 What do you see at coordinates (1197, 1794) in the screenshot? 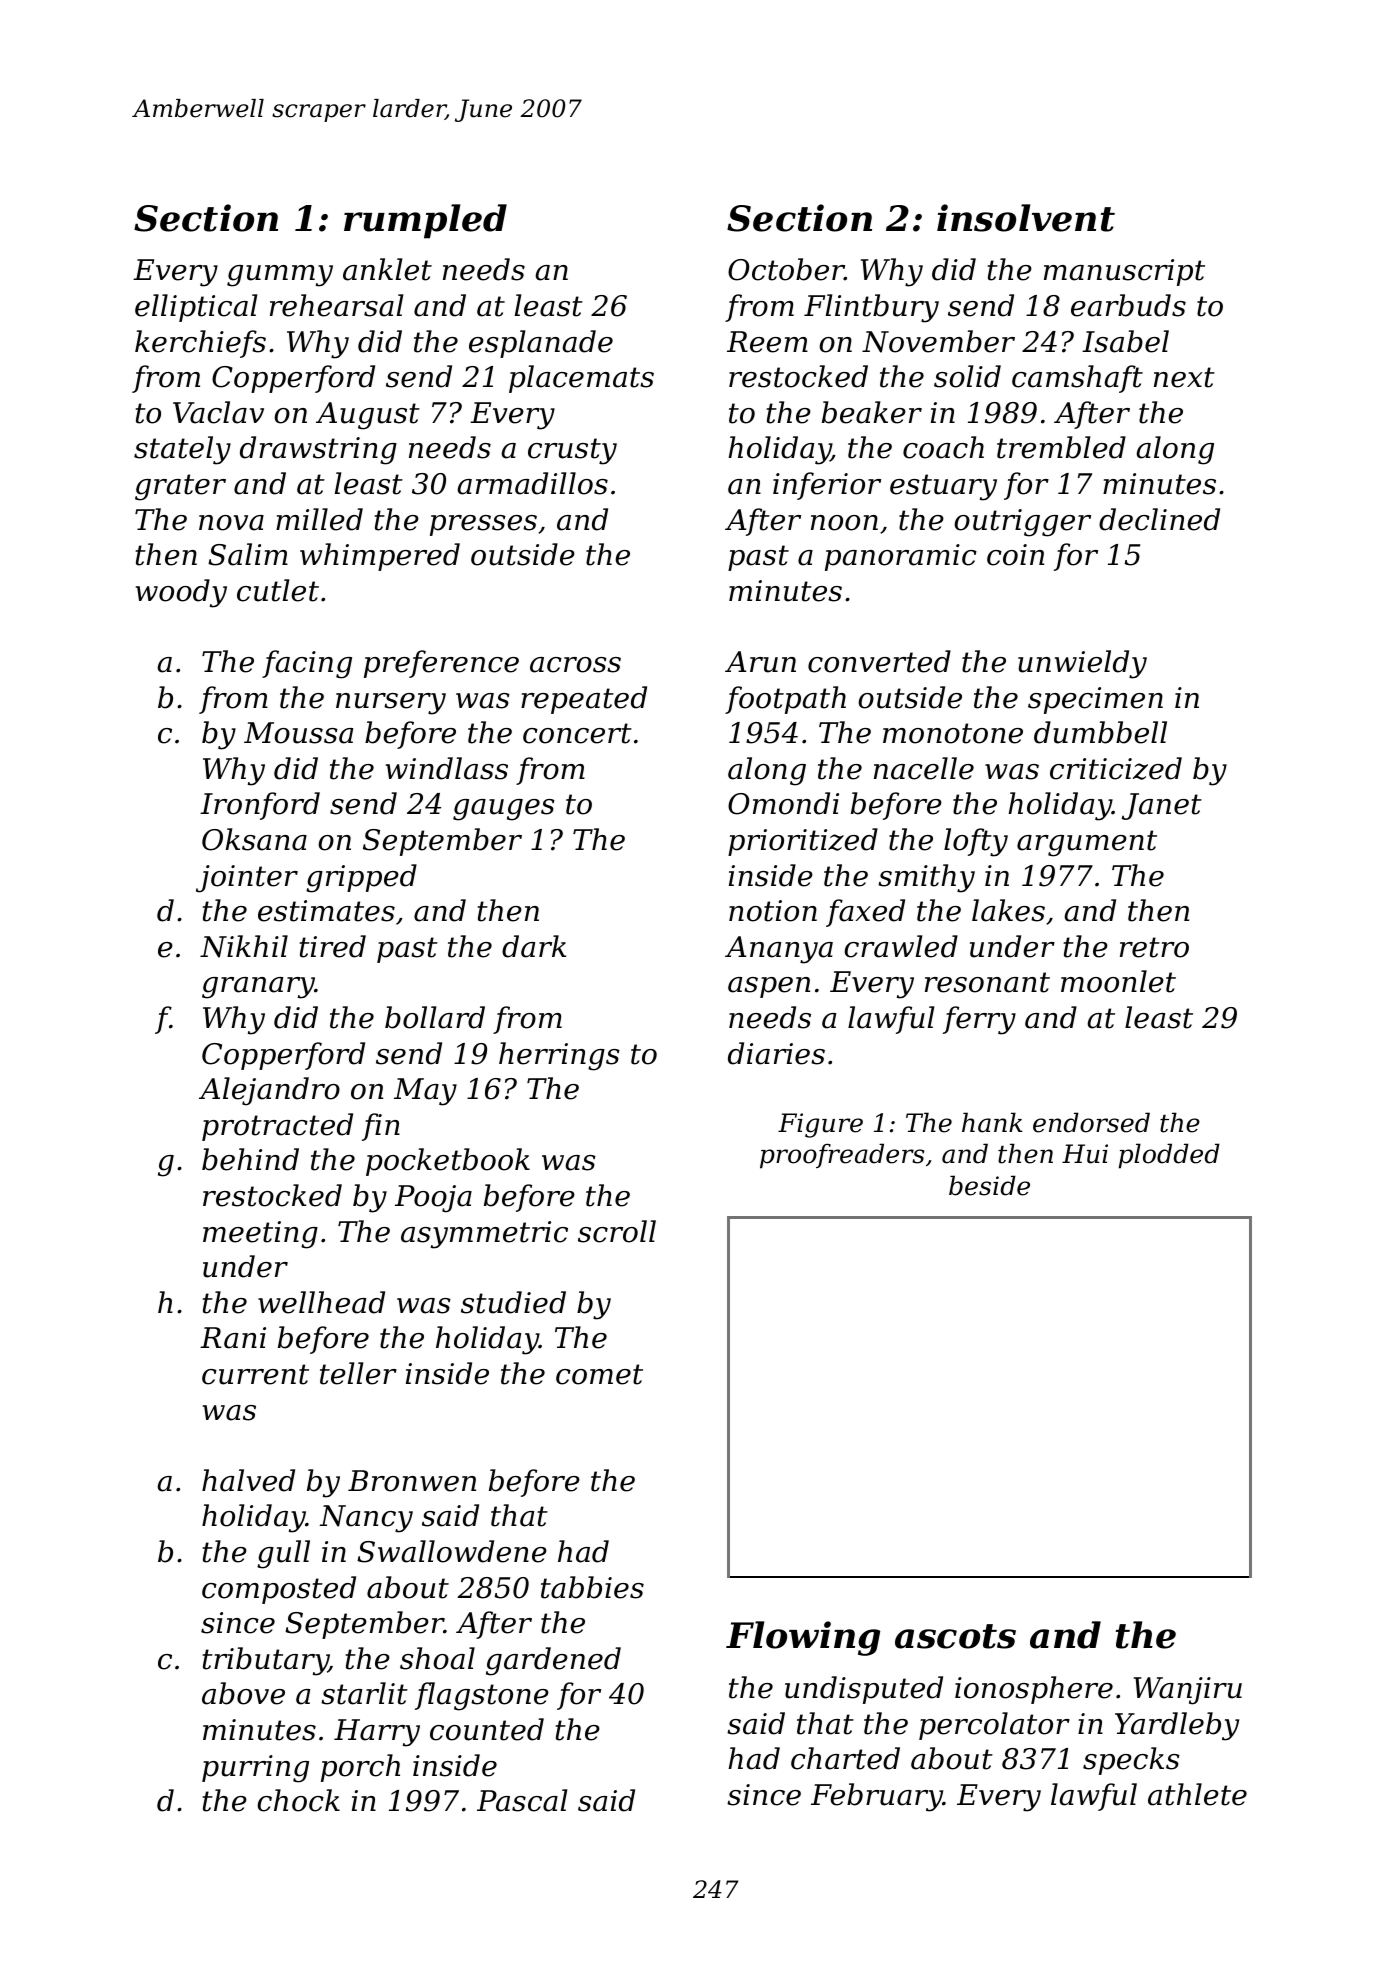
I see `athlete` at bounding box center [1197, 1794].
